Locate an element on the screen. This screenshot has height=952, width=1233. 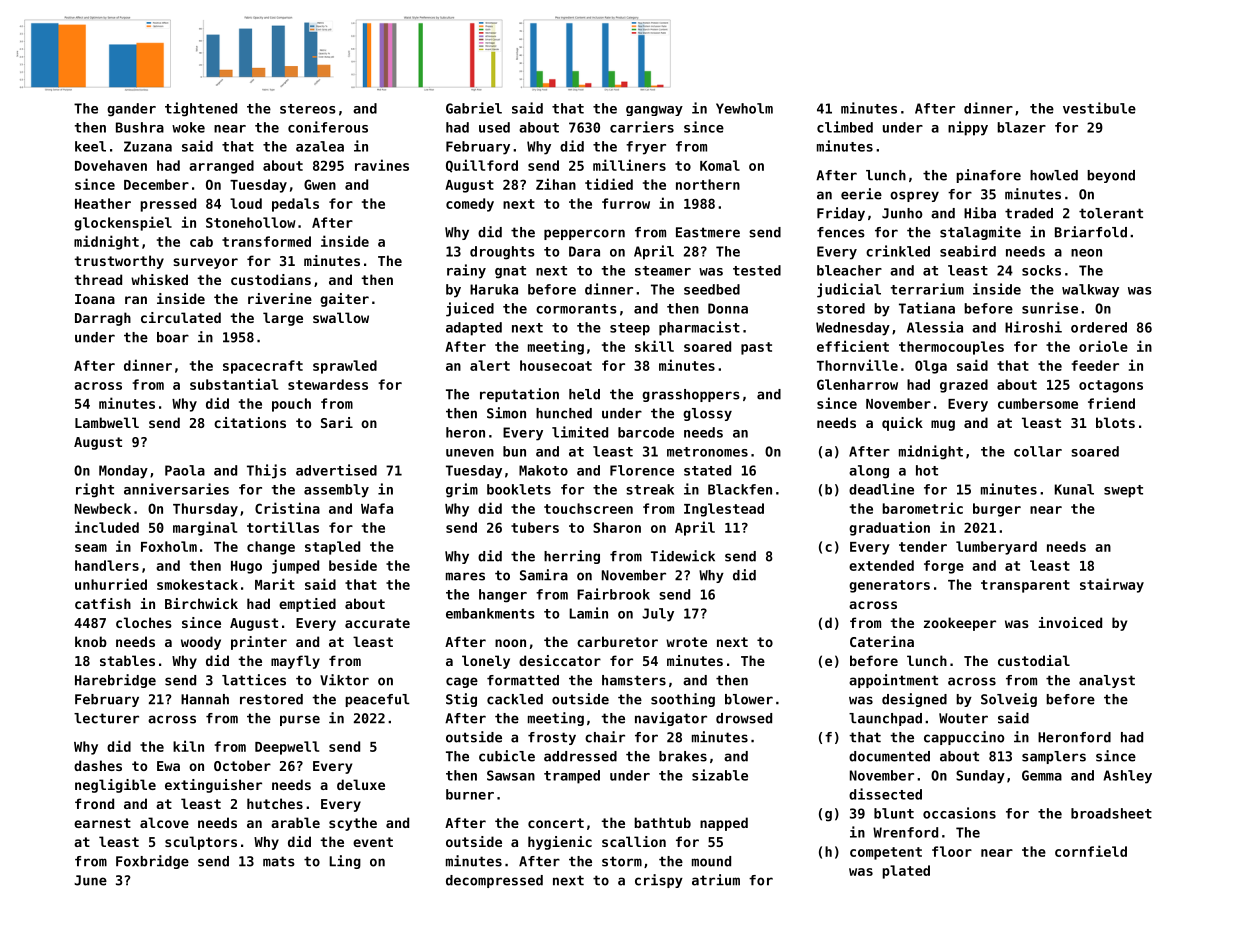
nippy is located at coordinates (968, 128).
